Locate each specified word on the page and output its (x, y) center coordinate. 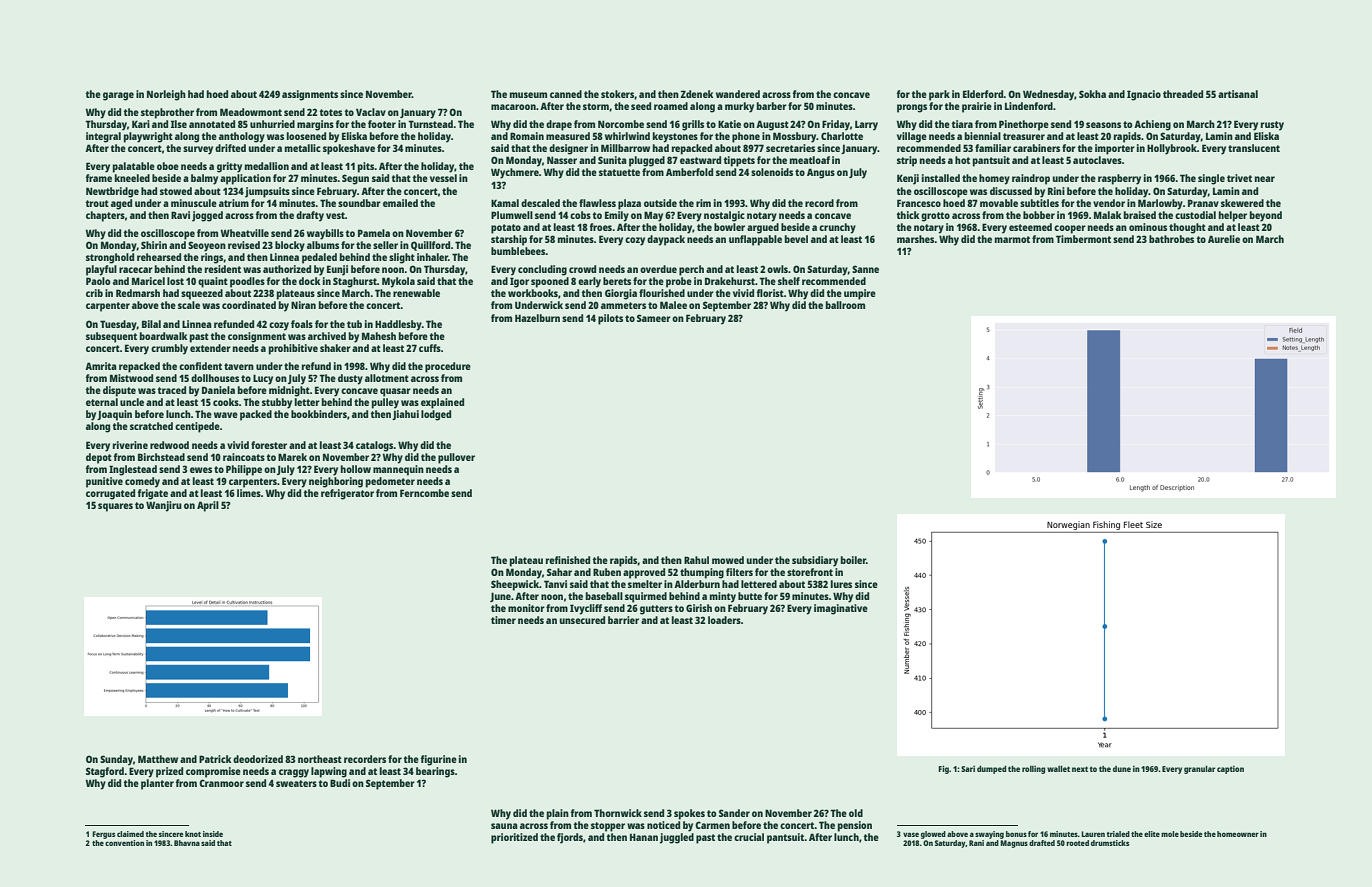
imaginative (841, 609)
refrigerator (347, 494)
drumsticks (1110, 843)
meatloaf (810, 160)
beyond (1266, 216)
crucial (749, 837)
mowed (728, 560)
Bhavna (187, 843)
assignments (310, 95)
